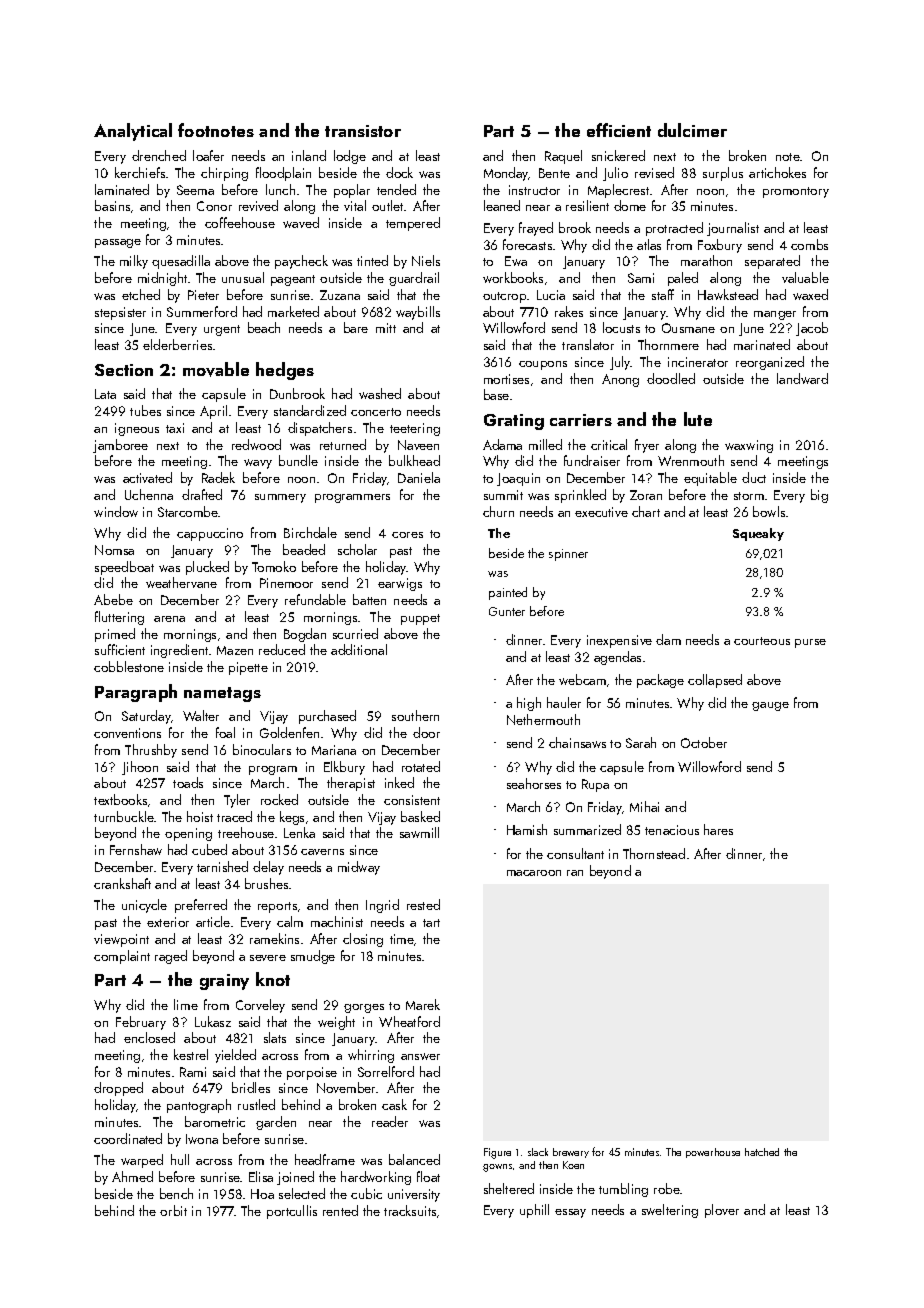  I want to click on portcullis, so click(292, 1212).
